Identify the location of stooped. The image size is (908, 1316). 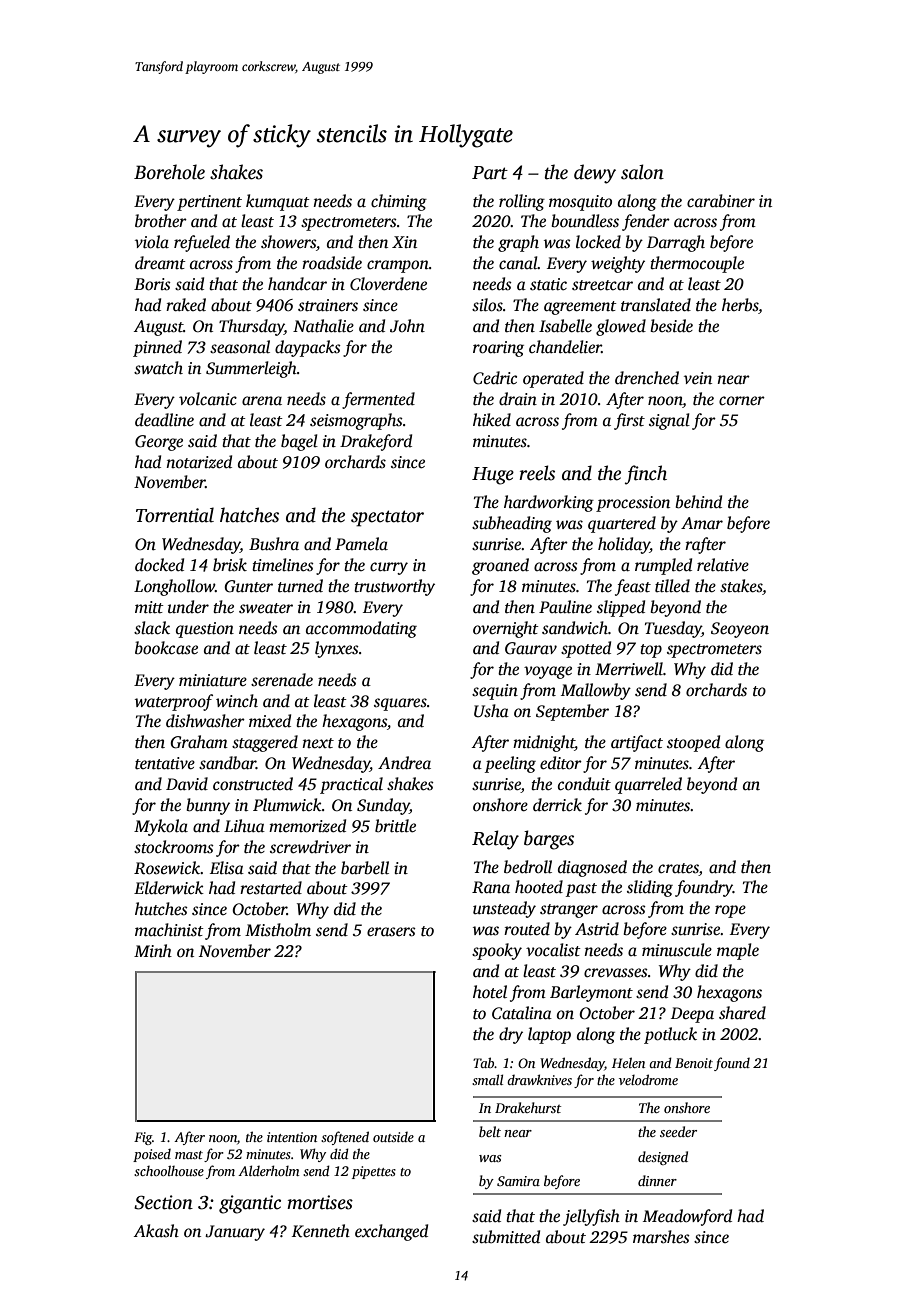
(693, 743).
